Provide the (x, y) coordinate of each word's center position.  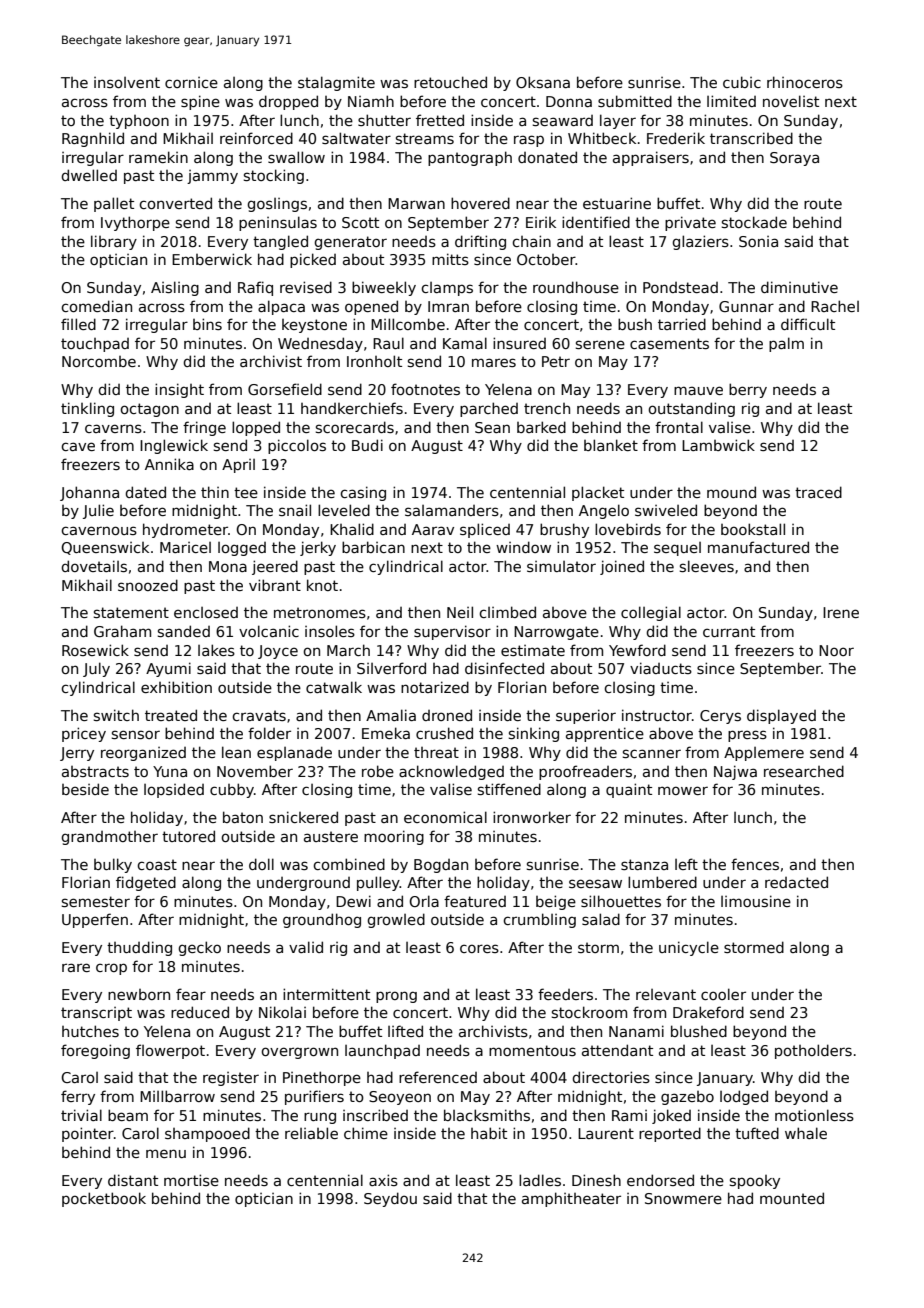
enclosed (206, 612)
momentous (532, 1050)
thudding (139, 948)
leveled (344, 510)
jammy (212, 177)
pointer (88, 1134)
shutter (384, 120)
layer (618, 121)
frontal (679, 427)
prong (396, 997)
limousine (756, 901)
